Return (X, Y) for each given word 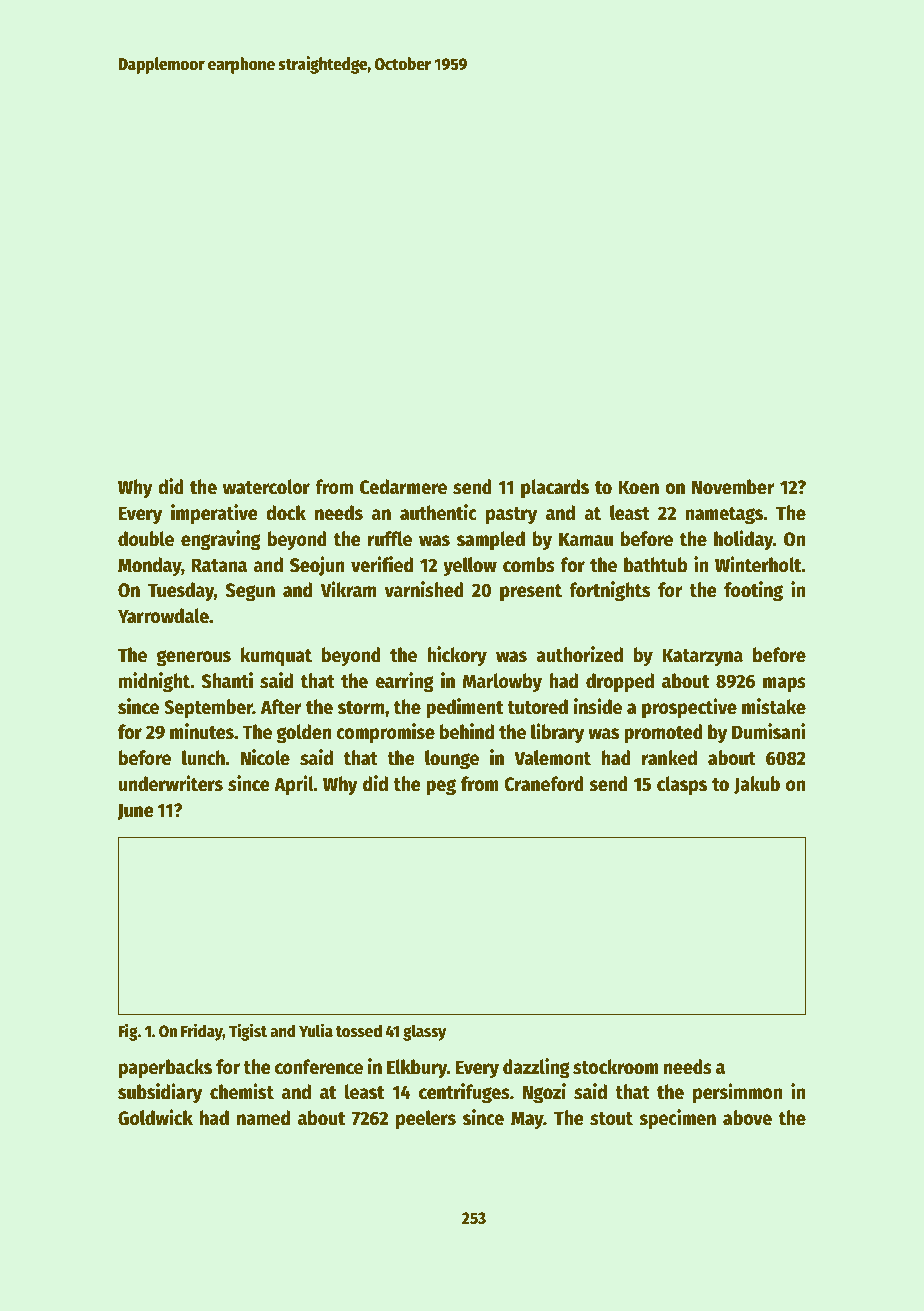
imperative (214, 514)
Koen (639, 487)
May (527, 1120)
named (263, 1118)
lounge (452, 760)
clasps (682, 785)
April (294, 785)
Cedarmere (403, 487)
